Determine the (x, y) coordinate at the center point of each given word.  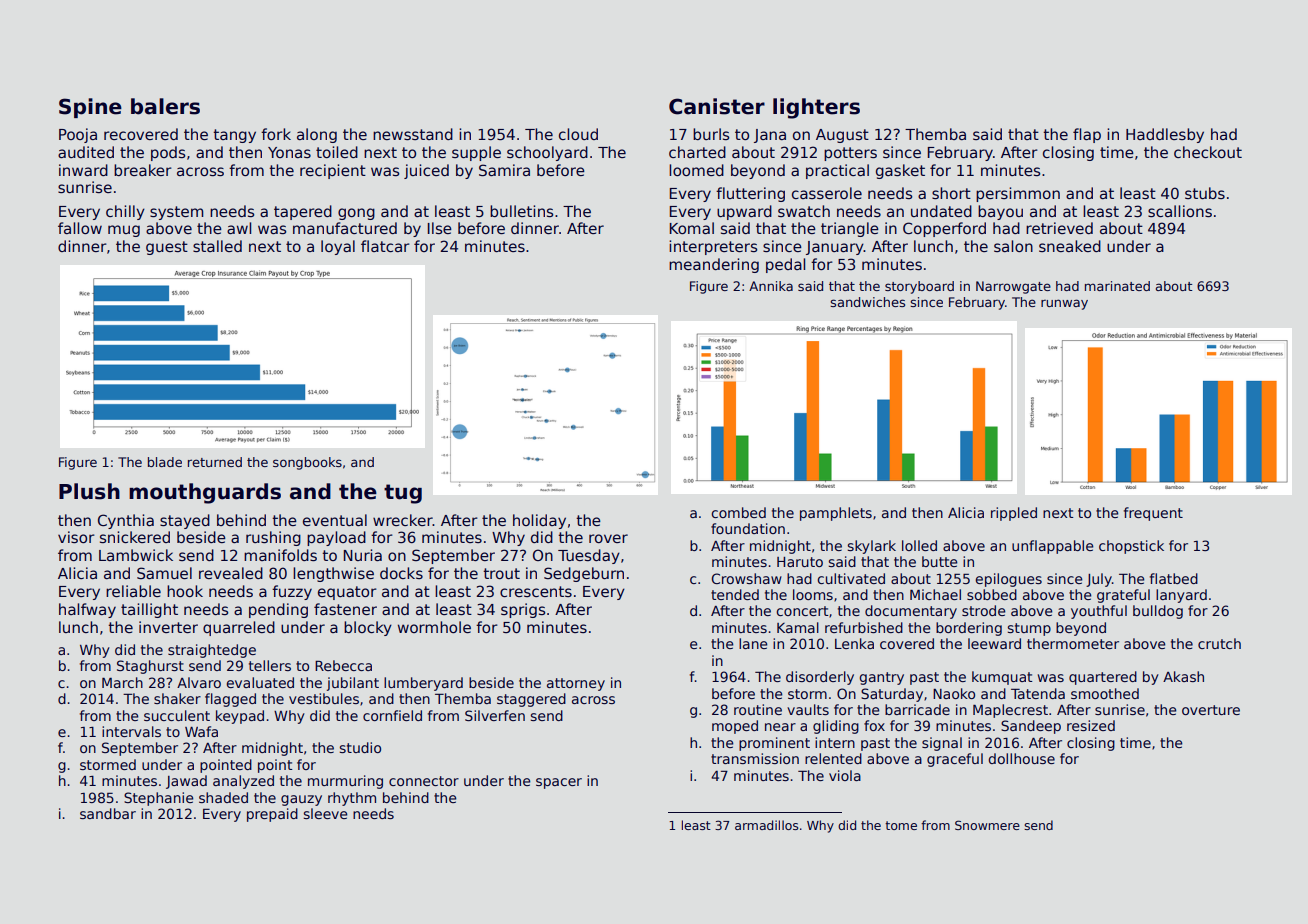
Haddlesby (1165, 135)
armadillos (767, 825)
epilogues (1008, 580)
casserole (827, 193)
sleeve (326, 813)
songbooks (307, 463)
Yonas (289, 152)
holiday (539, 521)
